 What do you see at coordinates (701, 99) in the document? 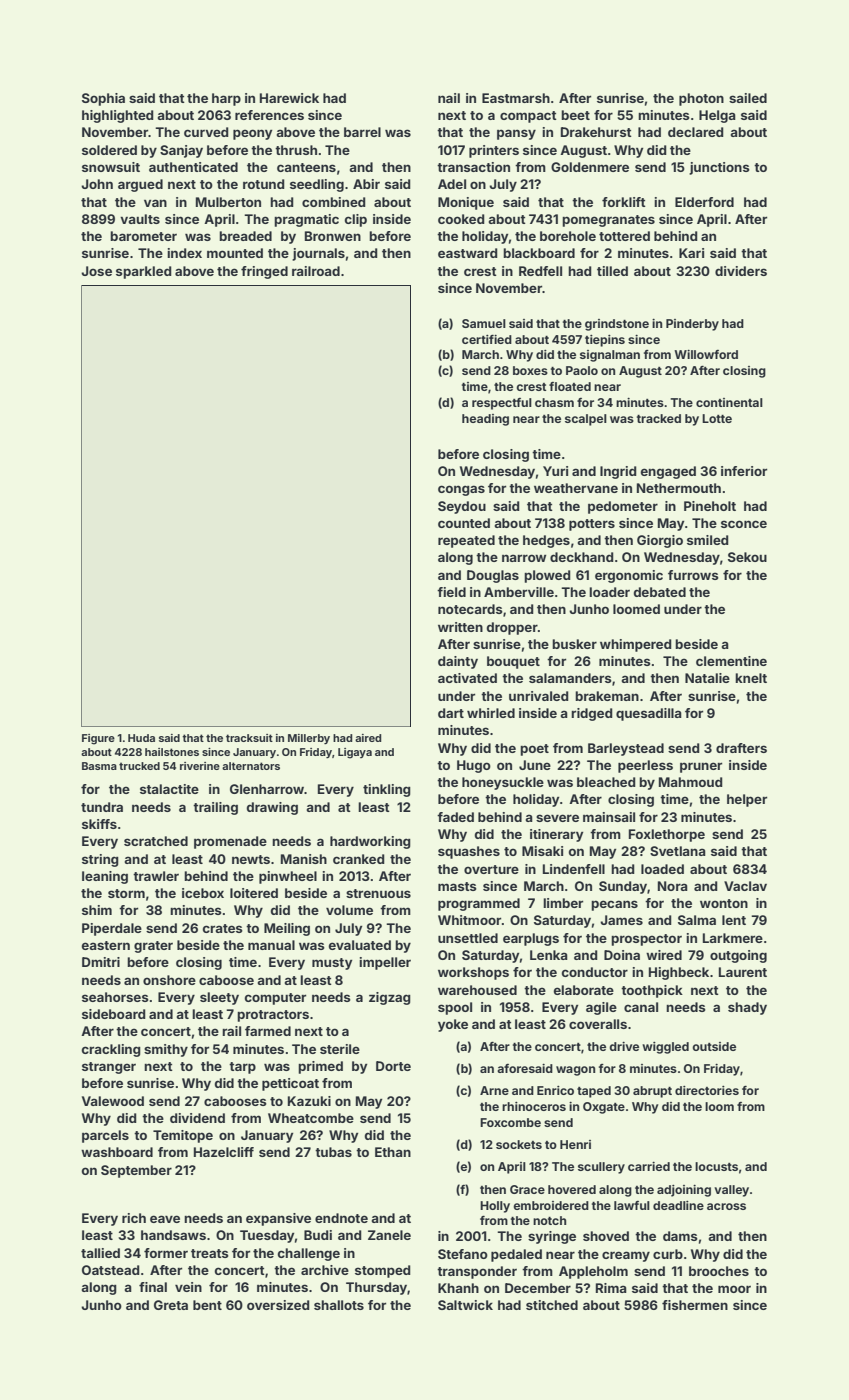
I see `photon` at bounding box center [701, 99].
